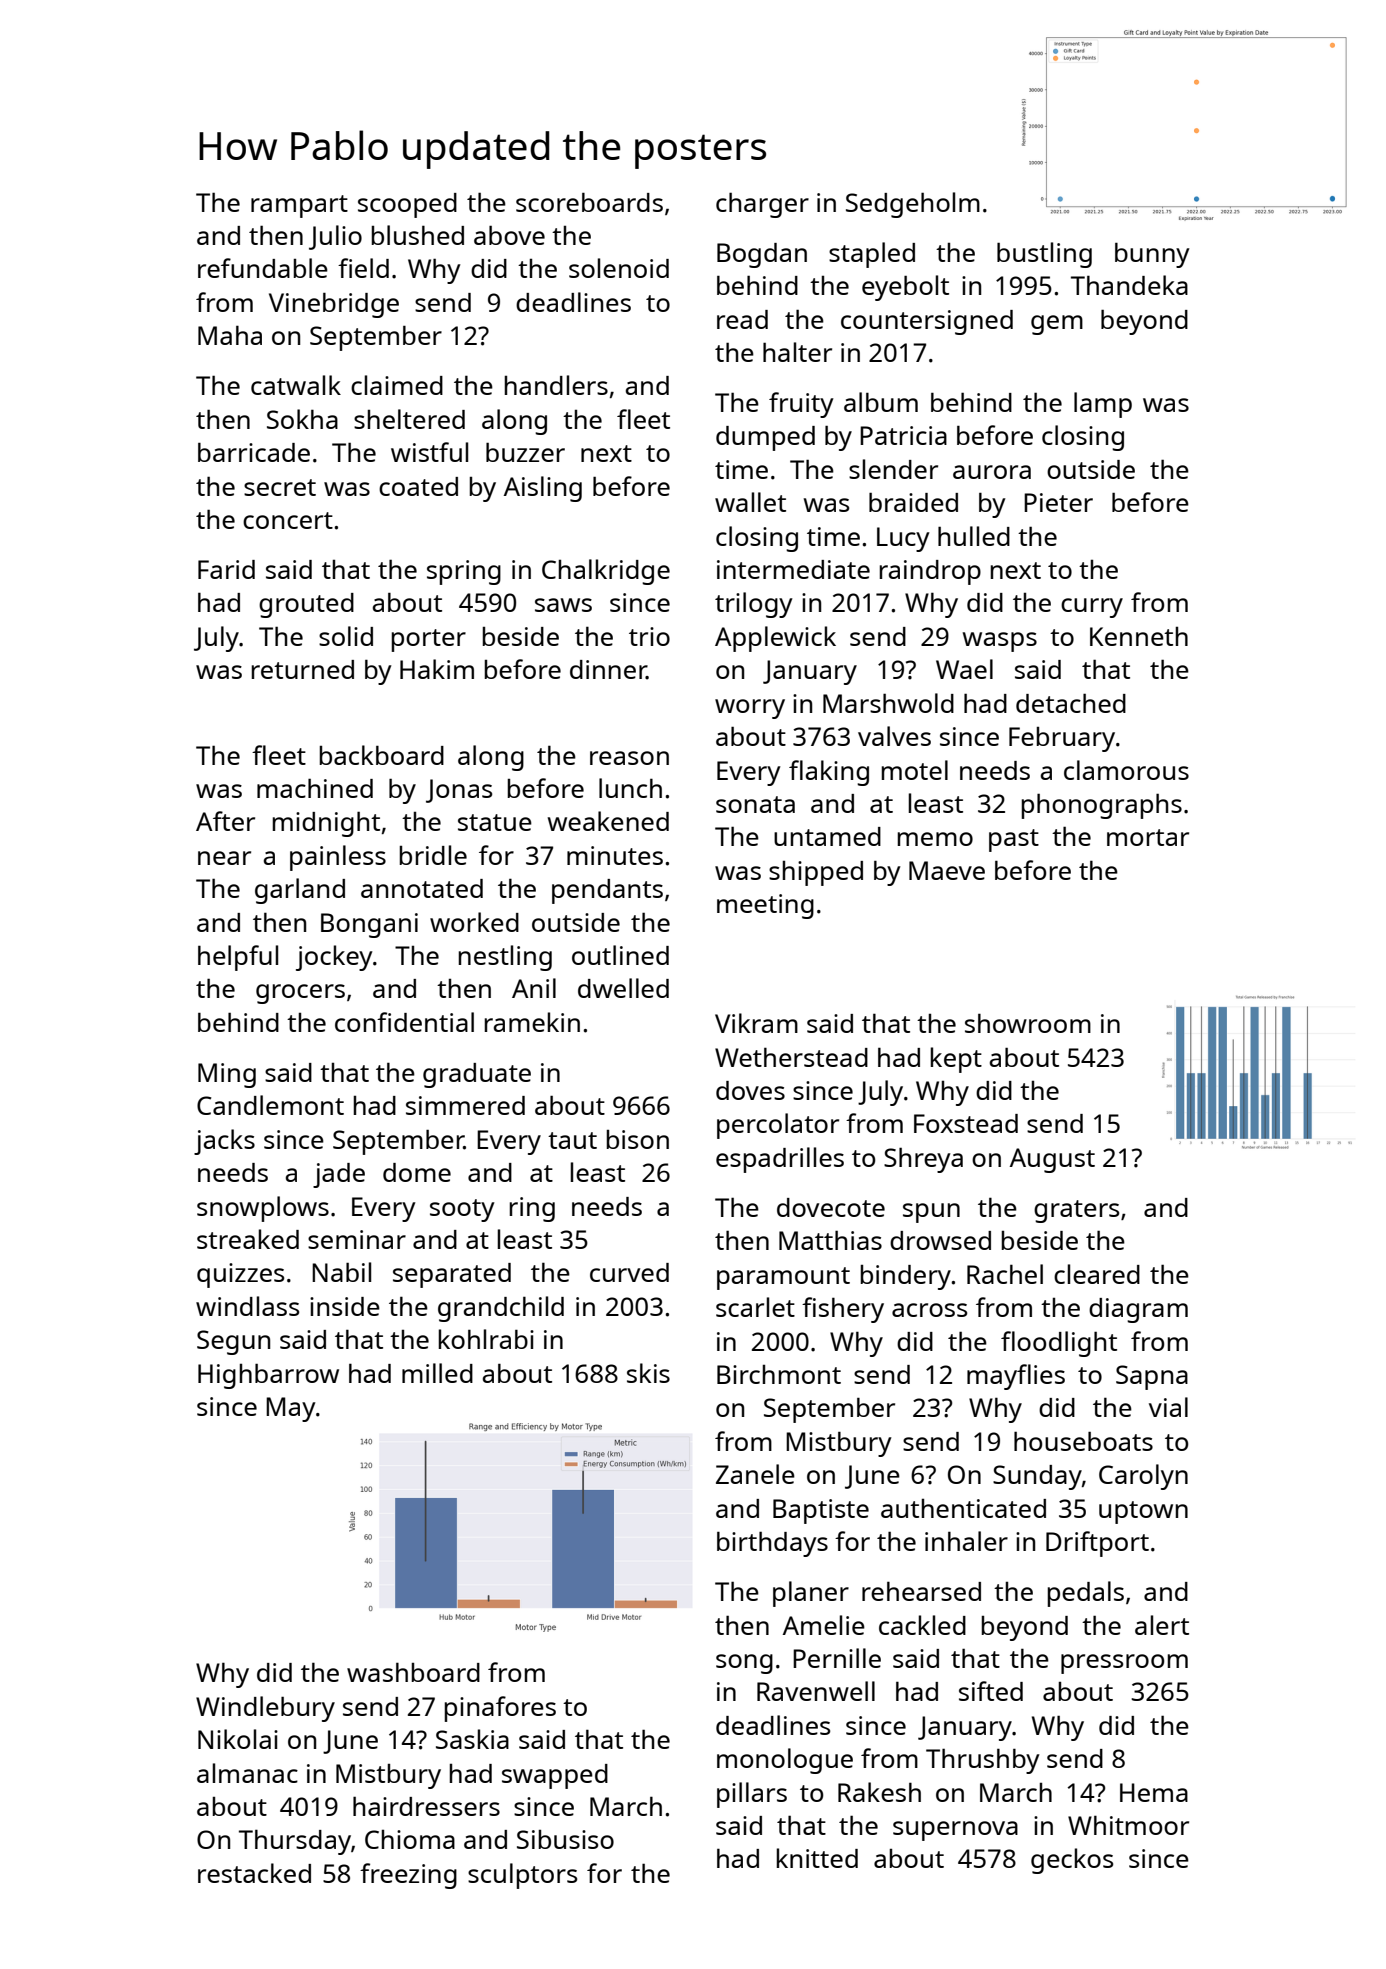 The width and height of the image is (1386, 1969). Describe the element at coordinates (240, 1275) in the image. I see `quizzes` at that location.
